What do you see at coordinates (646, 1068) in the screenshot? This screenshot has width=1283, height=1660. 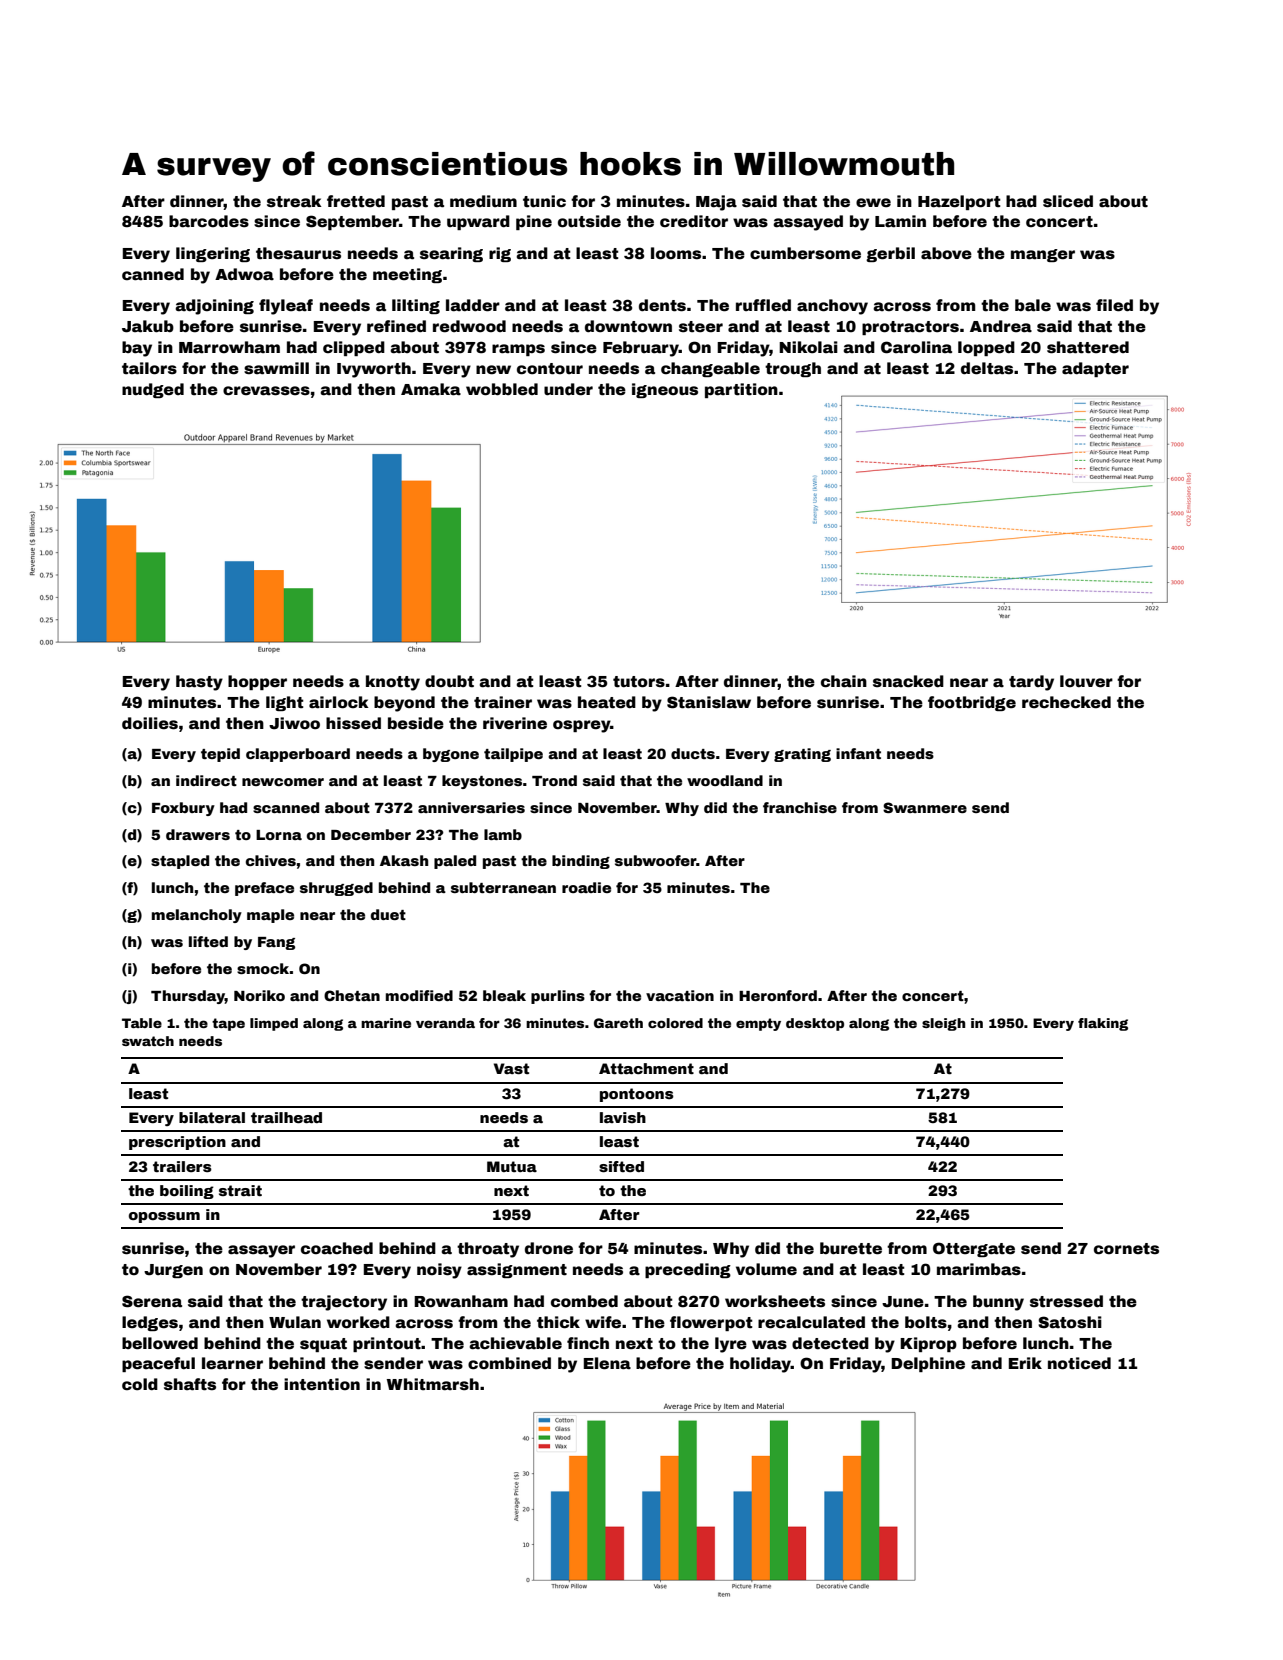 I see `Attachment` at bounding box center [646, 1068].
